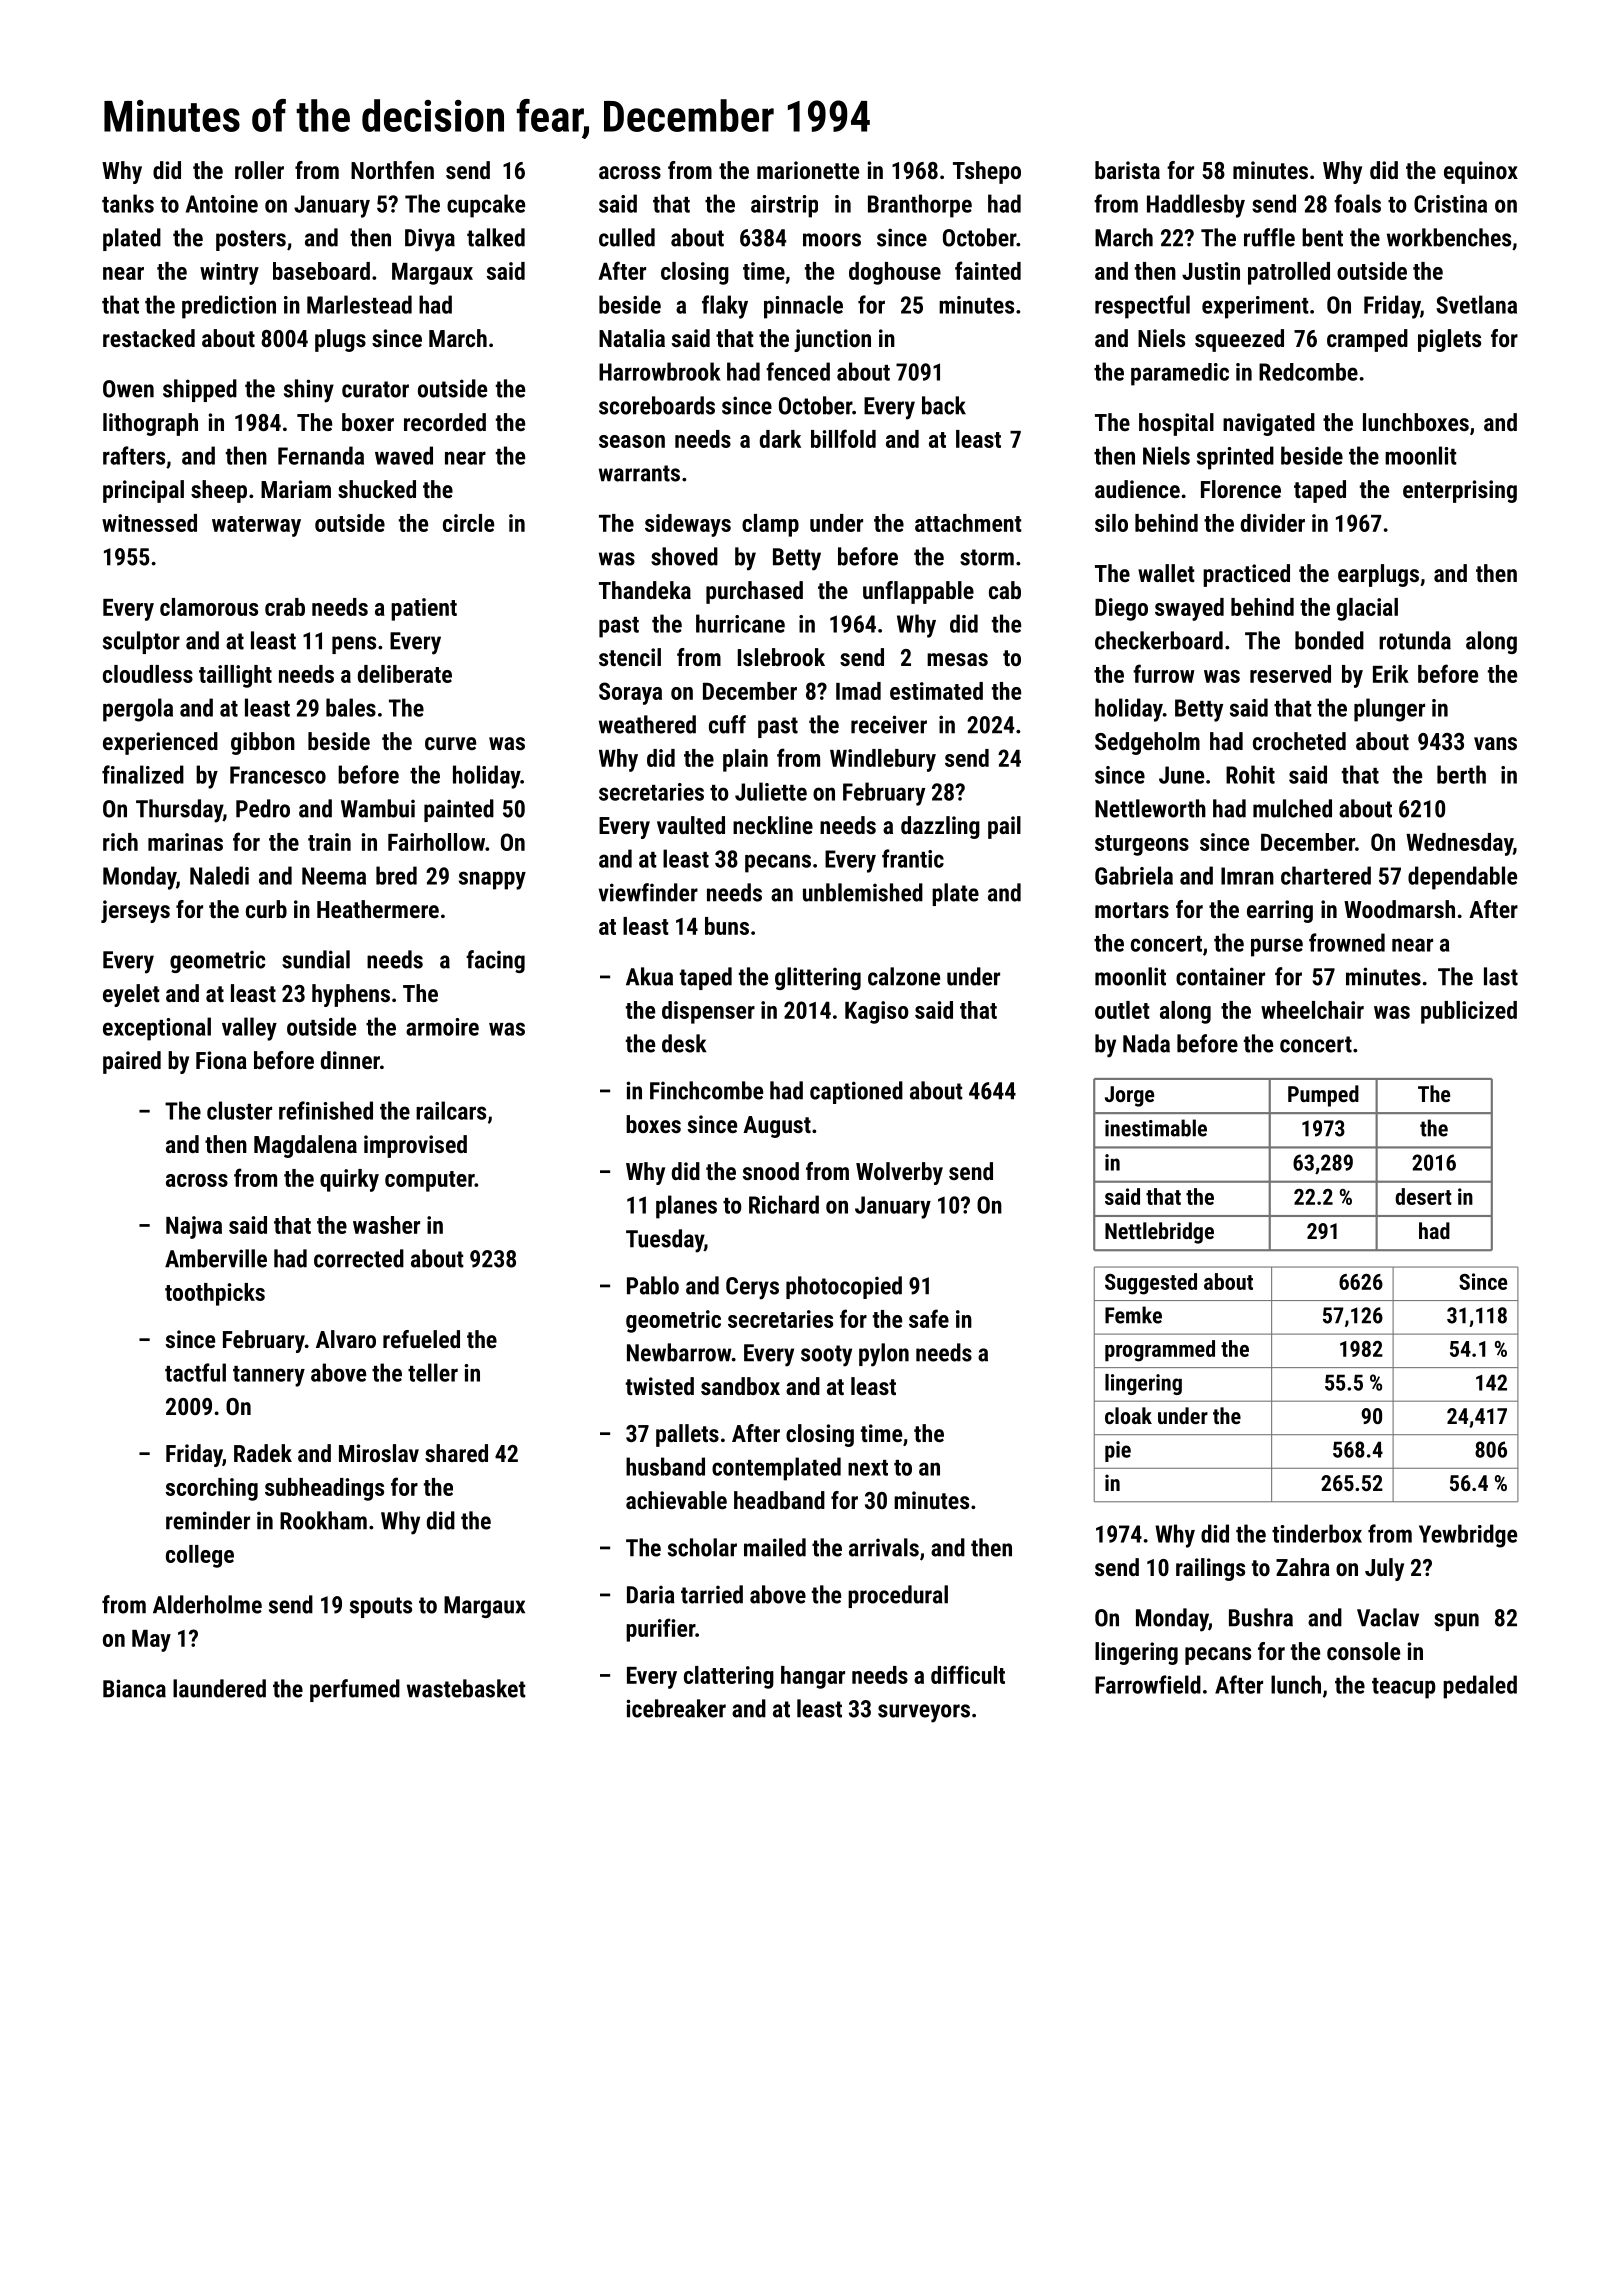 The width and height of the screenshot is (1620, 2292). What do you see at coordinates (924, 1713) in the screenshot?
I see `surveyors` at bounding box center [924, 1713].
